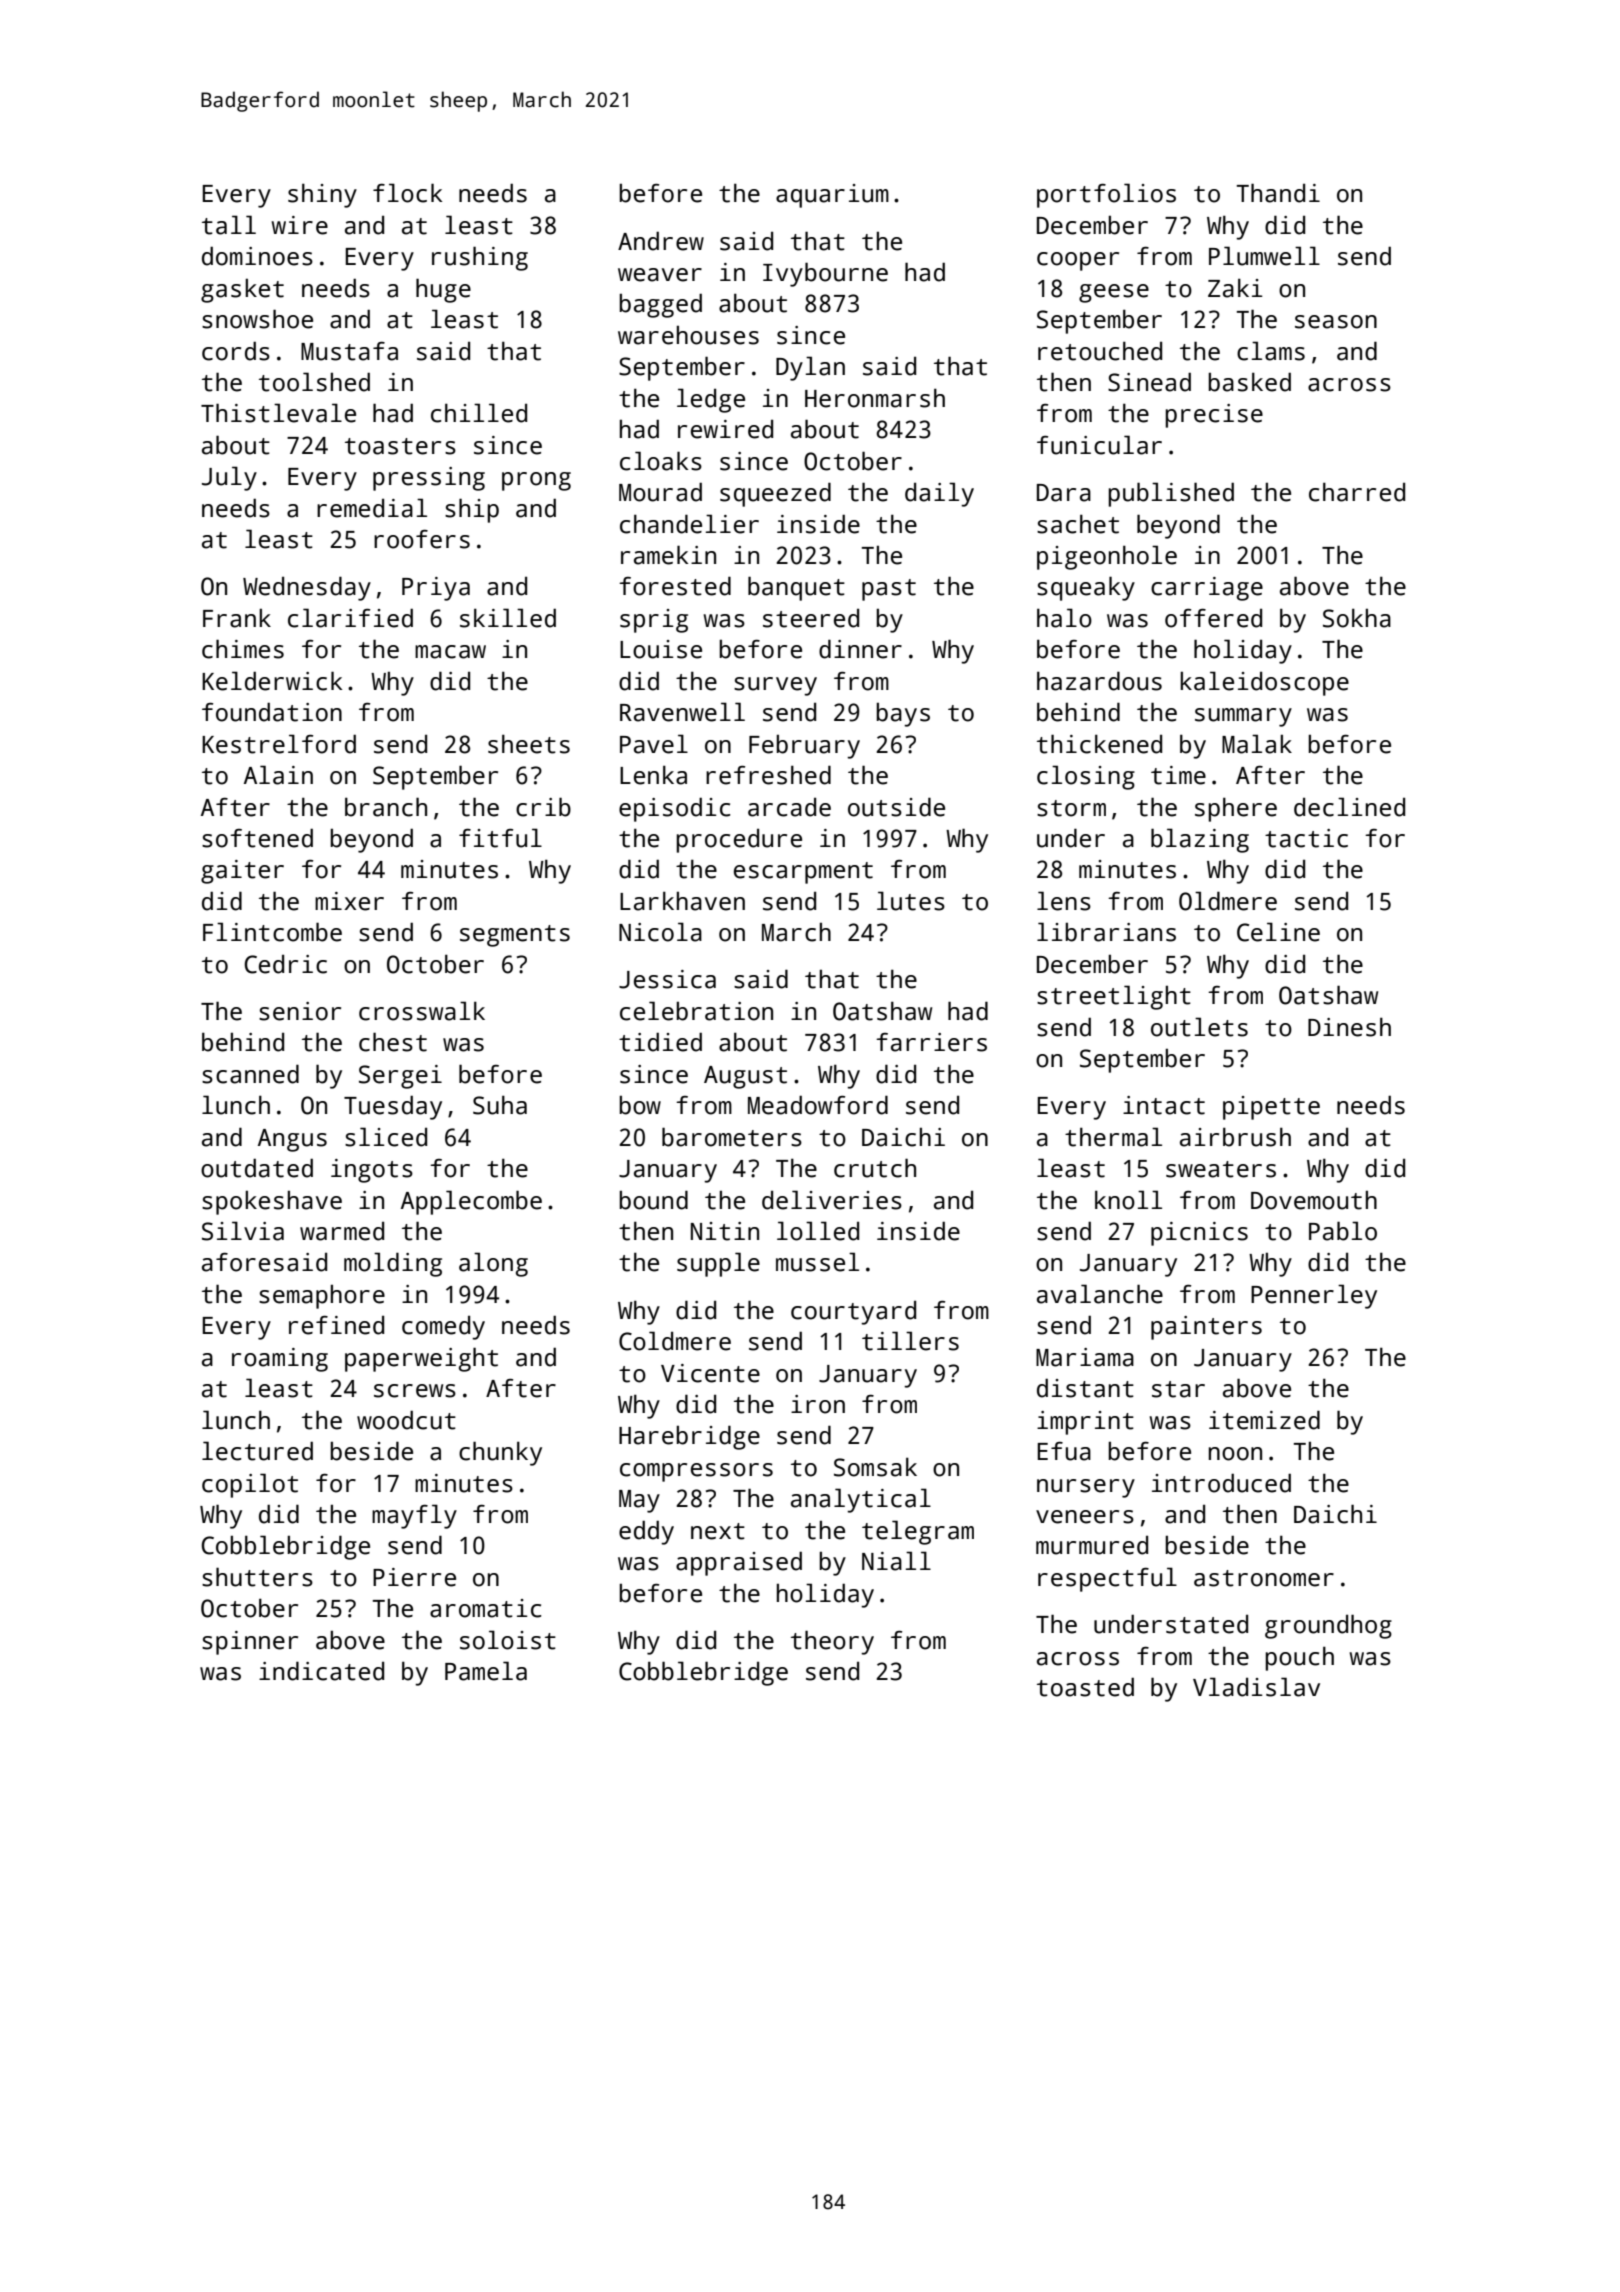  I want to click on supple, so click(718, 1264).
